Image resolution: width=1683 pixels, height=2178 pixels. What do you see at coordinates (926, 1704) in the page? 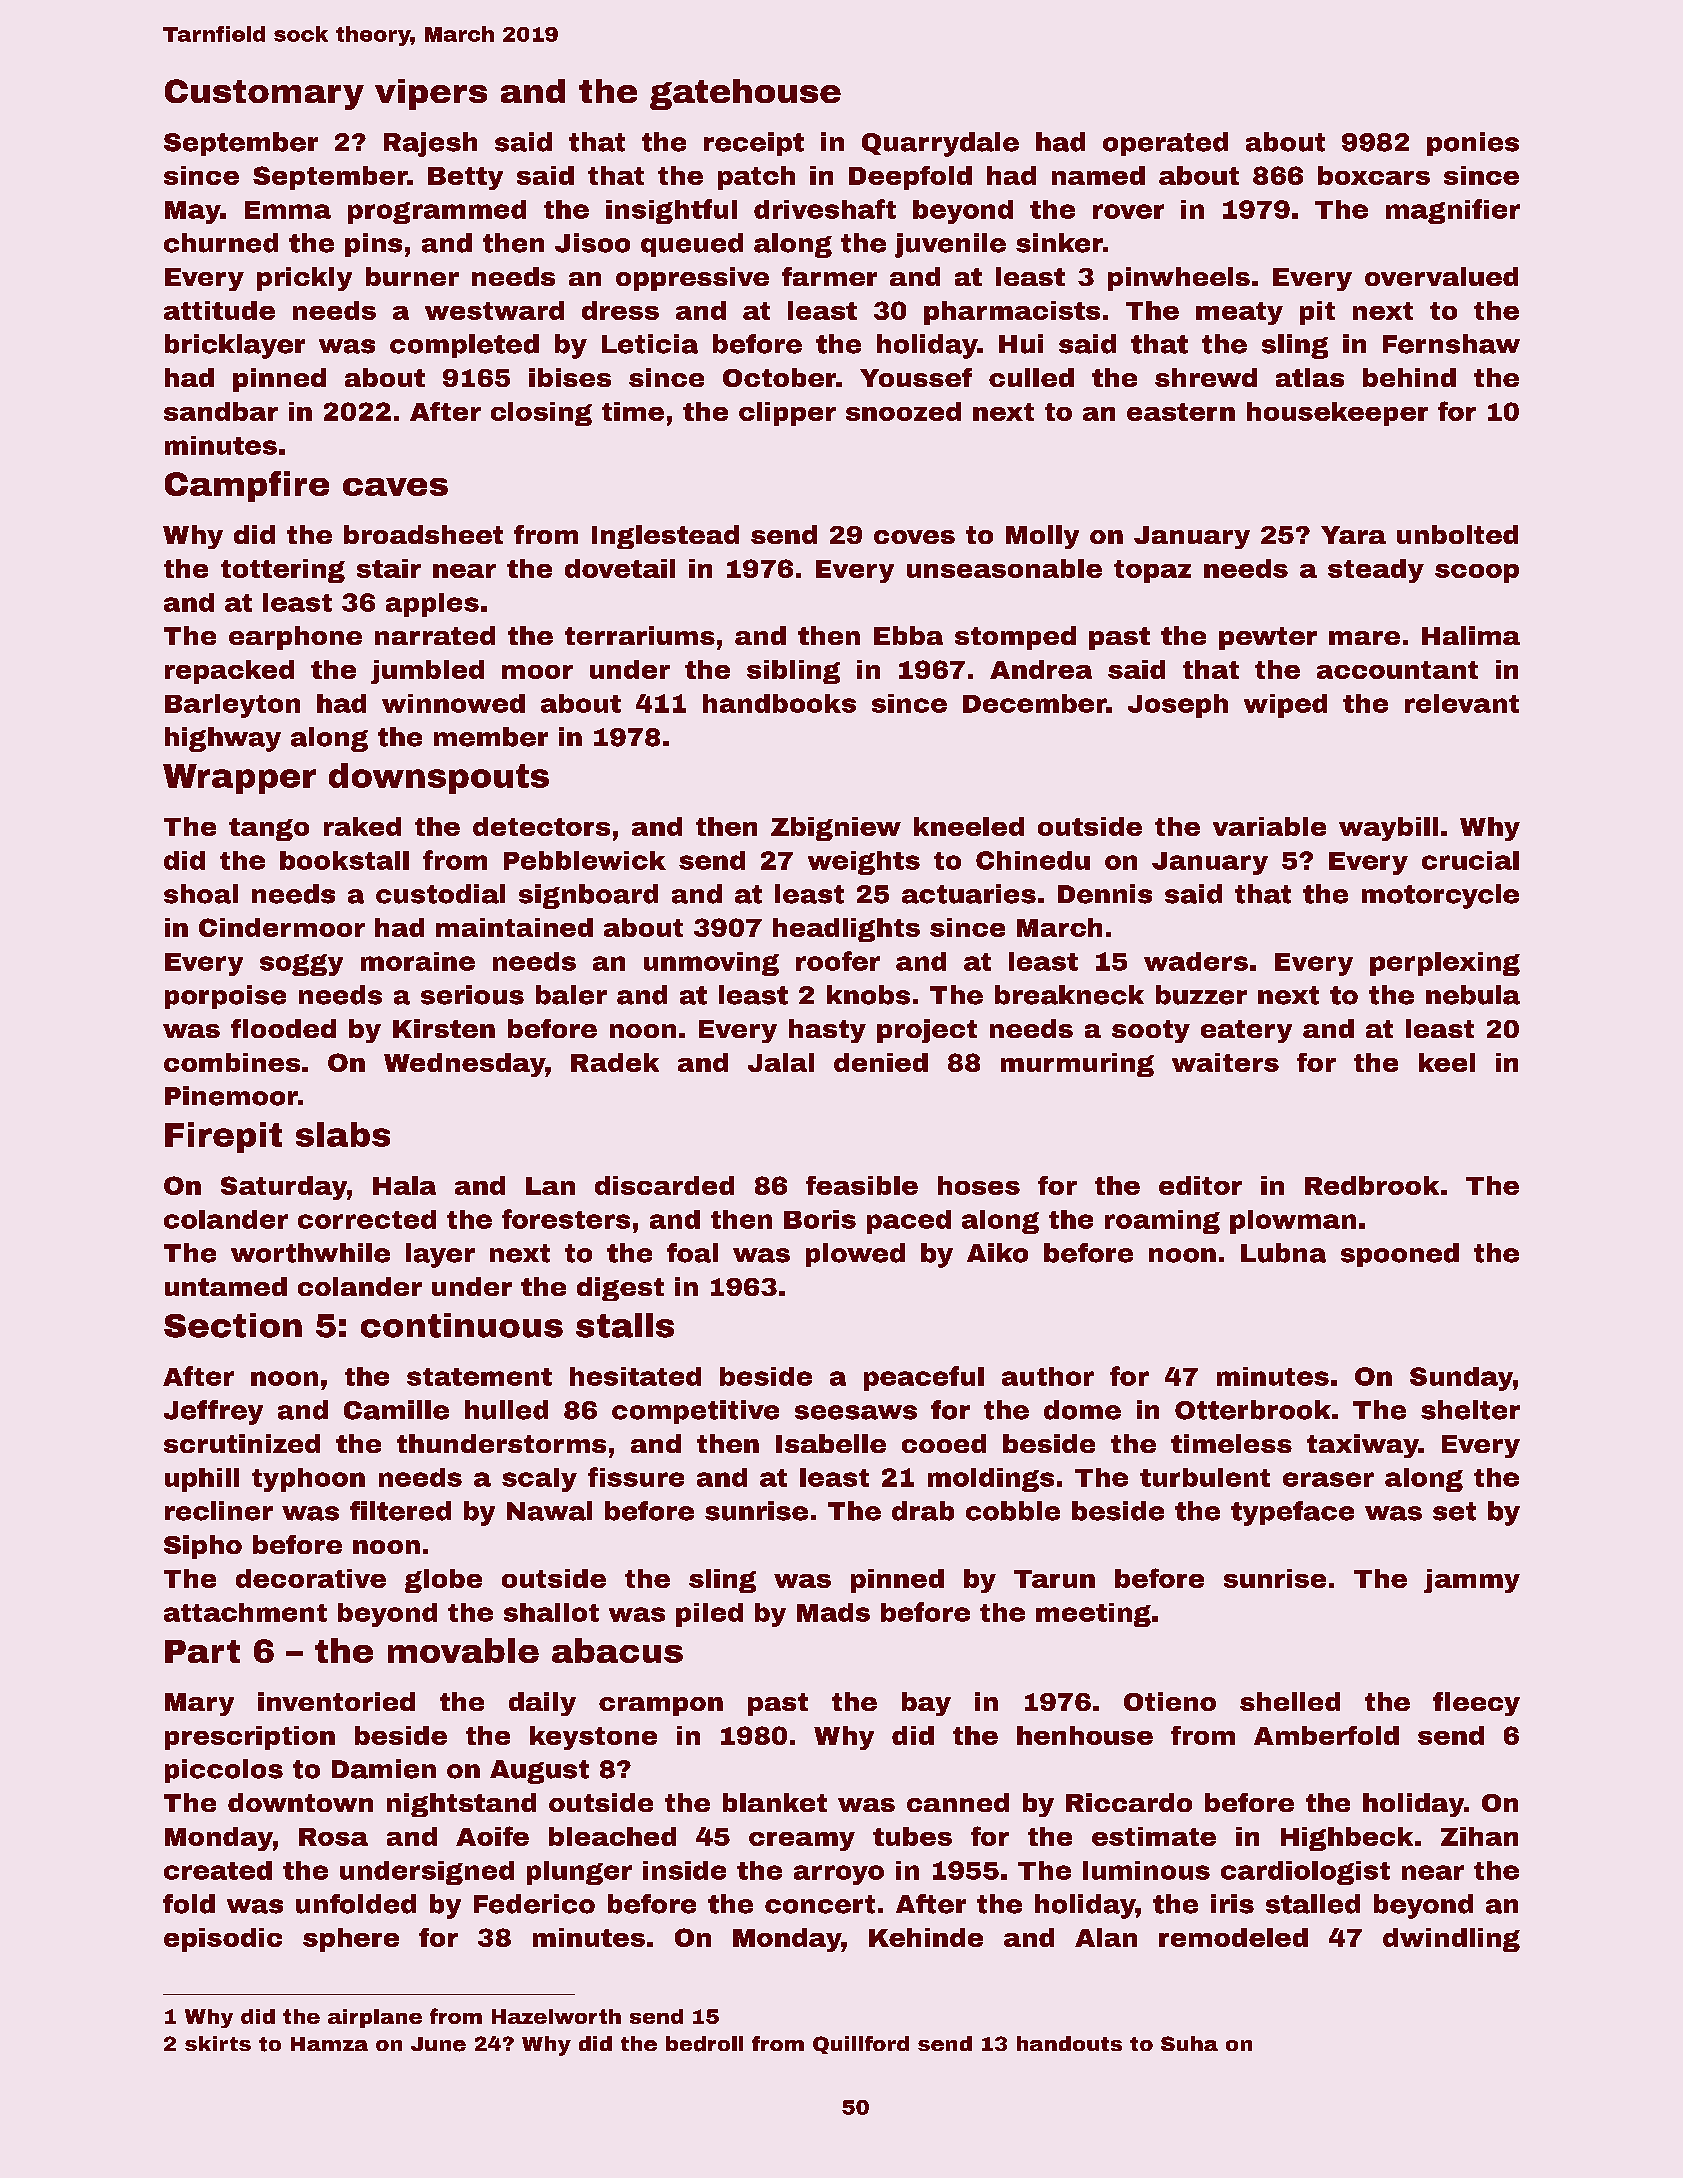
I see `bay` at bounding box center [926, 1704].
